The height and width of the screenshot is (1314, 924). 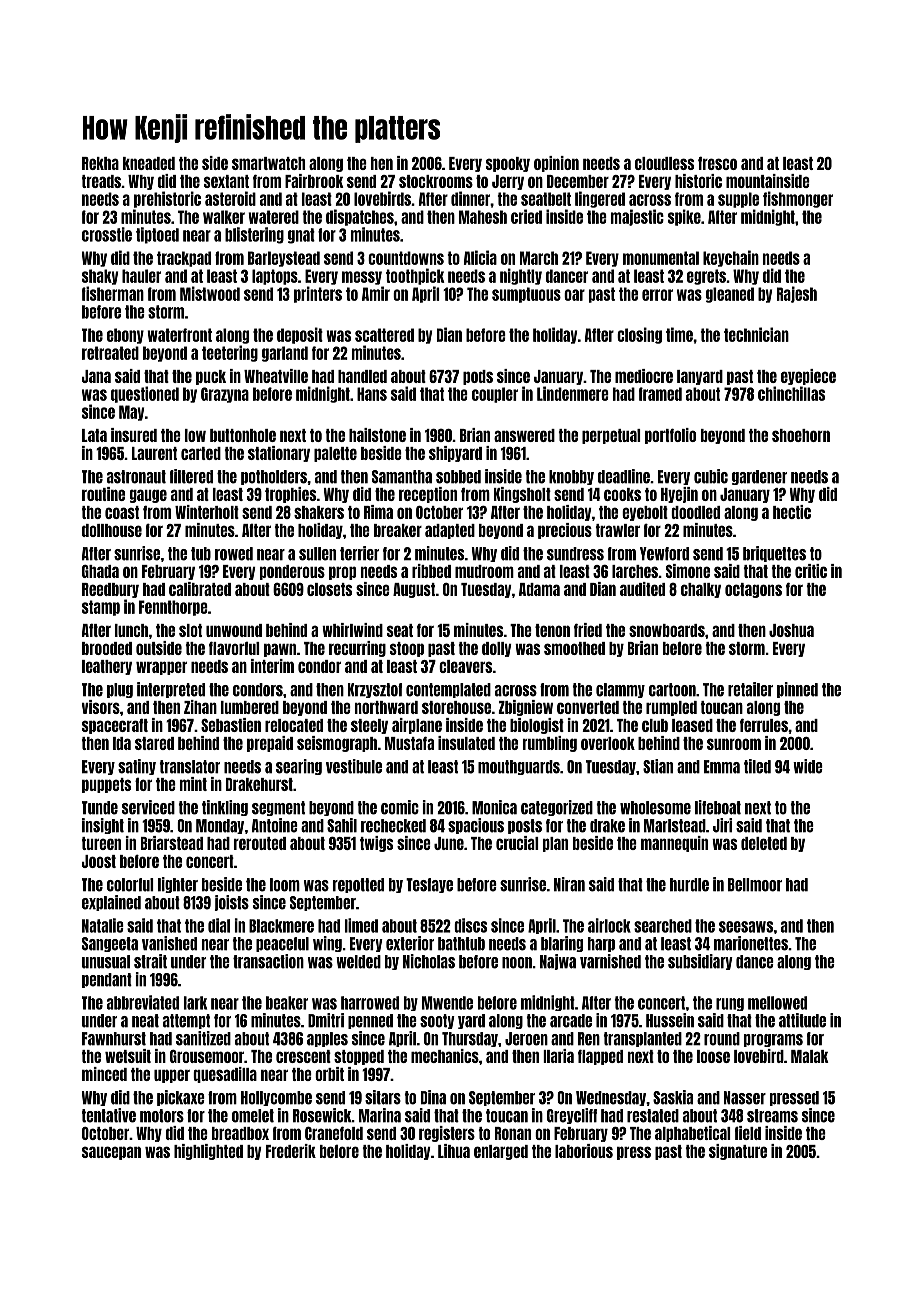 What do you see at coordinates (436, 181) in the screenshot?
I see `stockrooms` at bounding box center [436, 181].
